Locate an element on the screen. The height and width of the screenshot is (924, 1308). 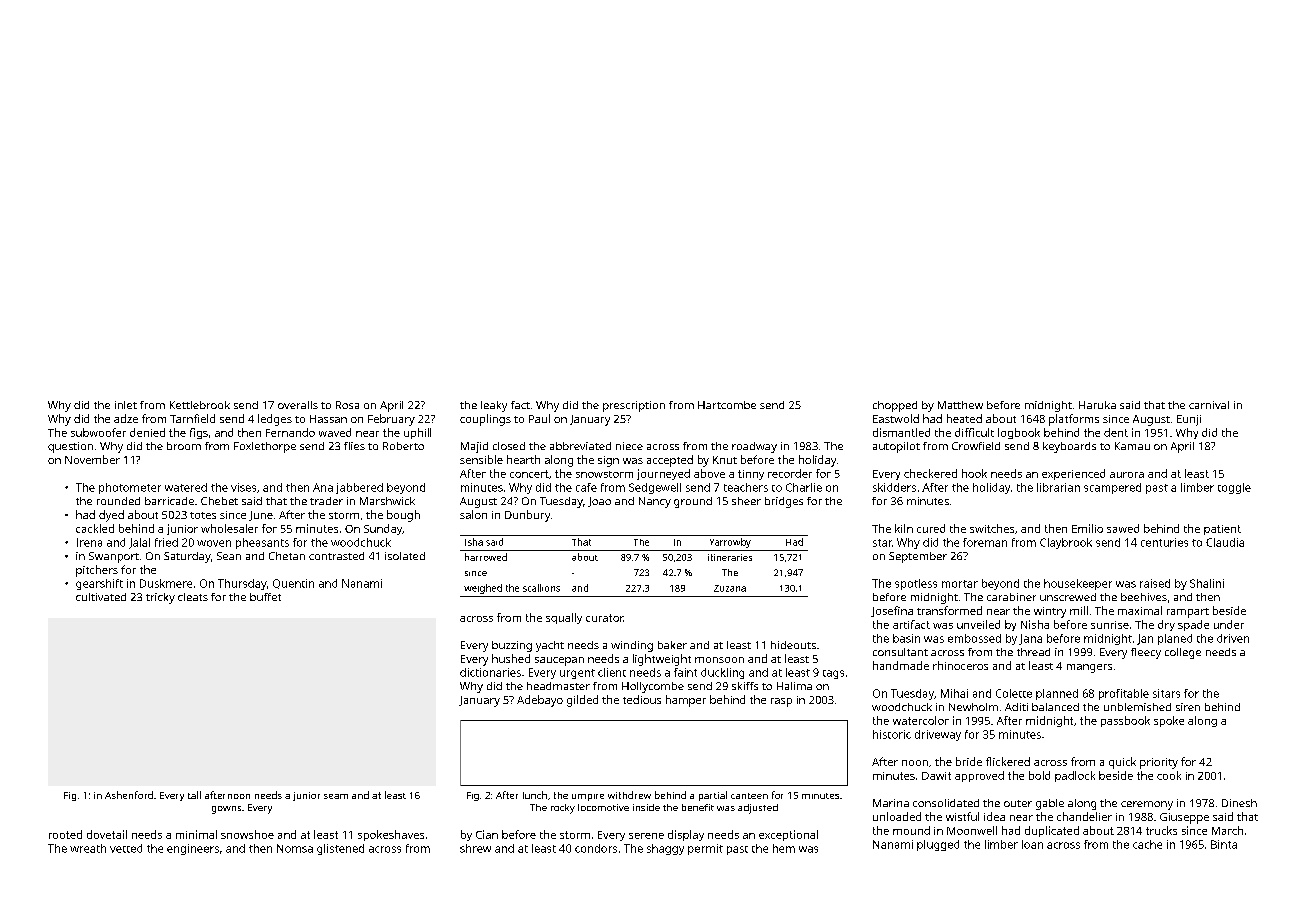
embossed is located at coordinates (974, 638).
